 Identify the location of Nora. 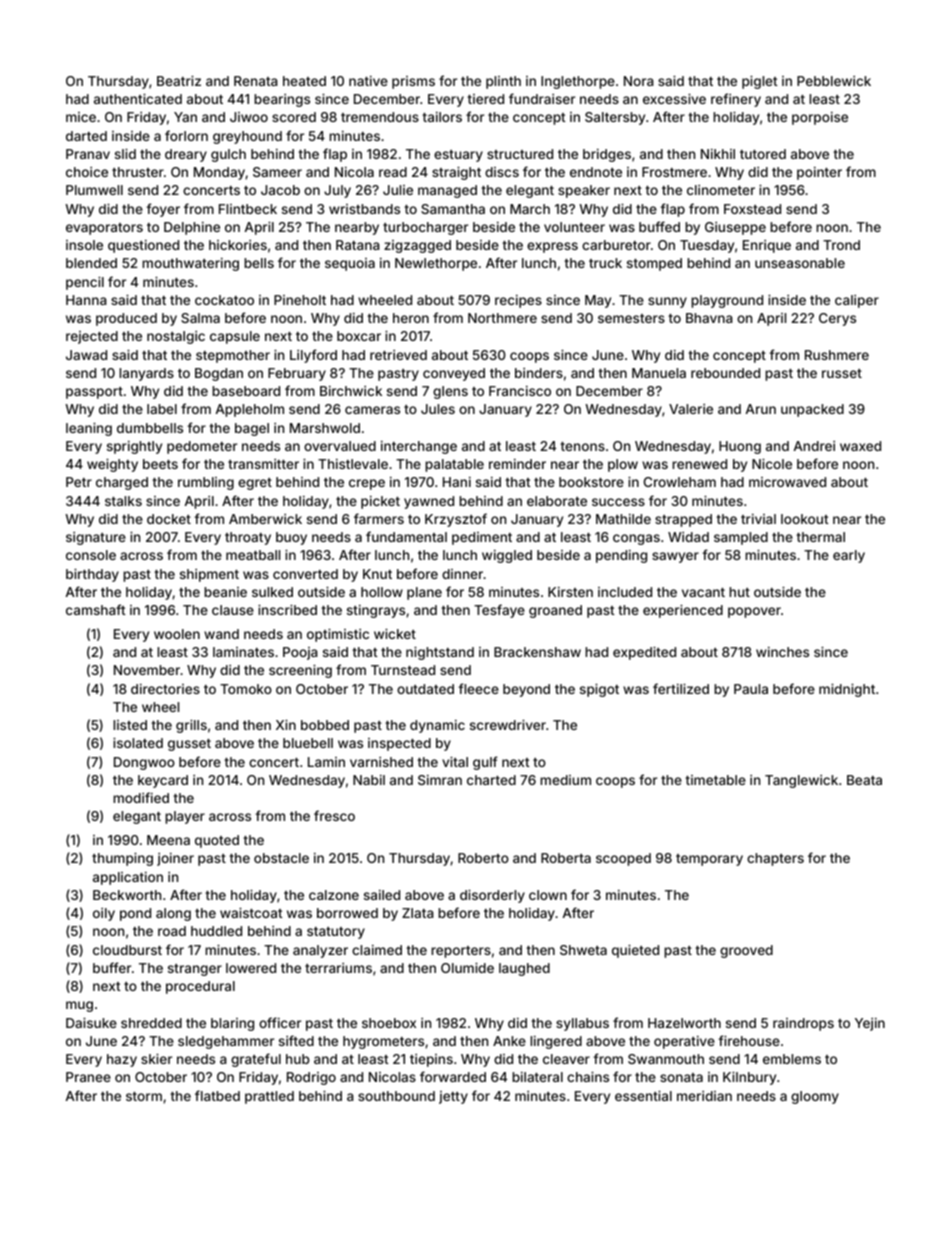
(639, 81).
